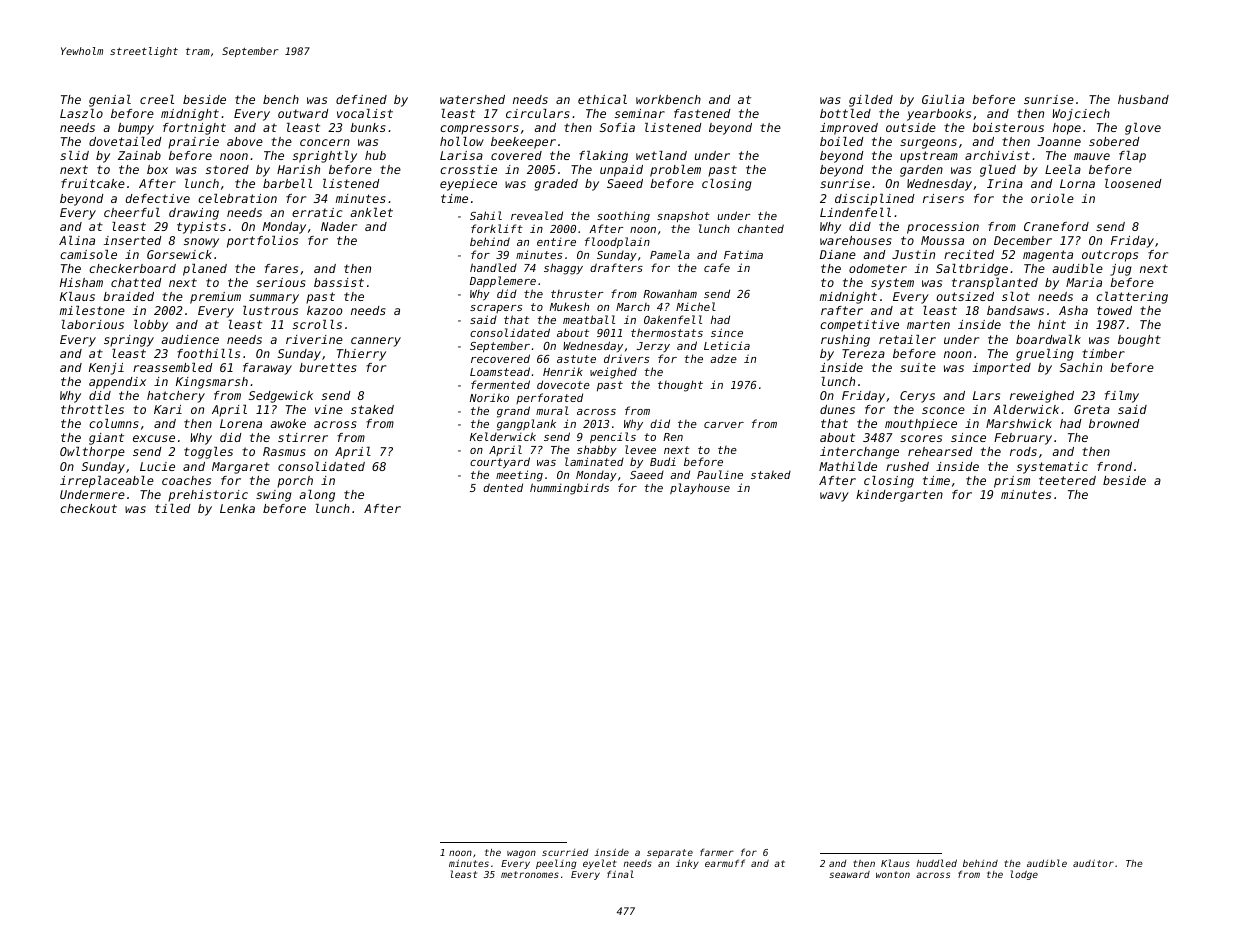  Describe the element at coordinates (1139, 341) in the screenshot. I see `bought` at that location.
